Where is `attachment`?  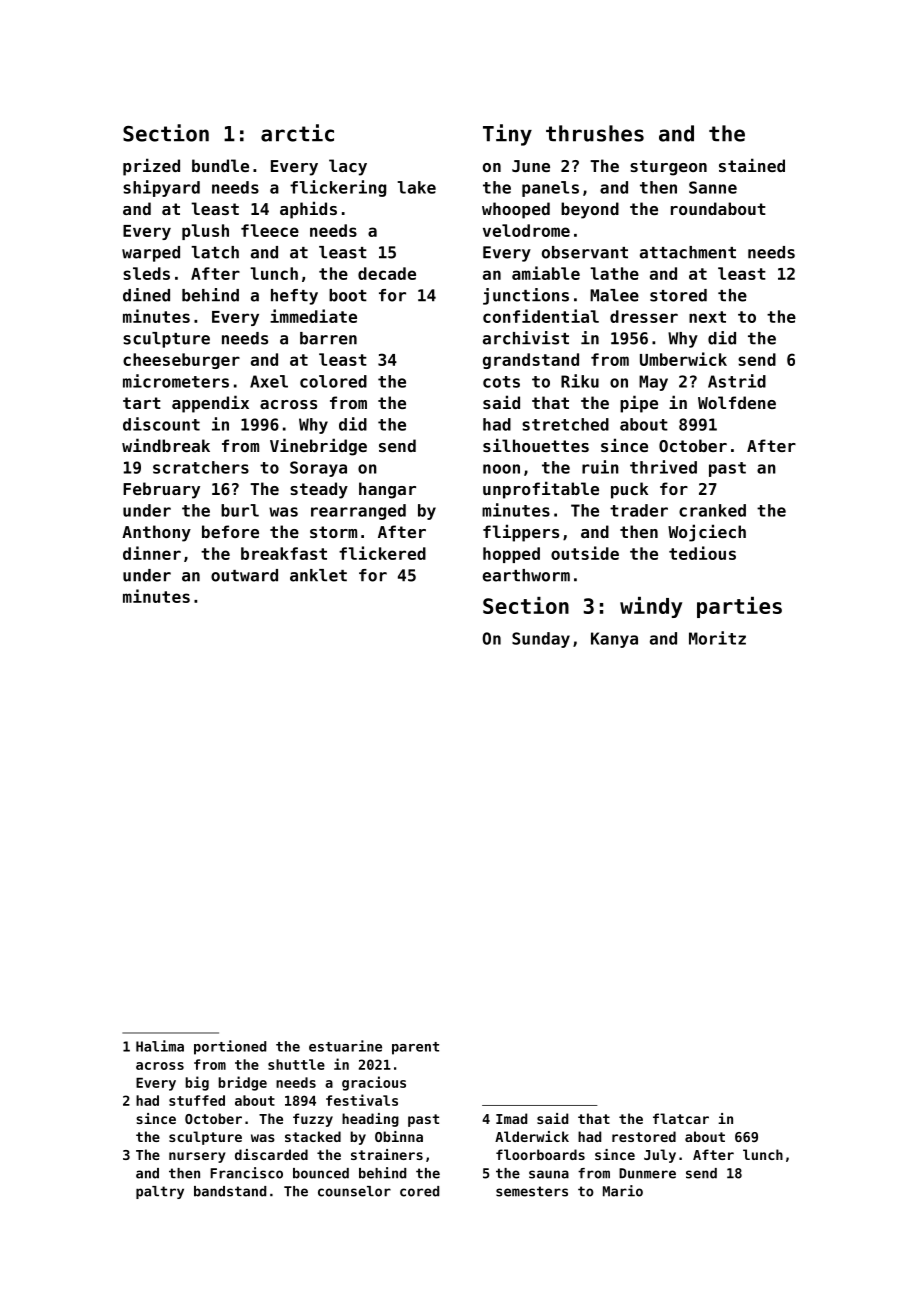
attachment is located at coordinates (688, 252).
